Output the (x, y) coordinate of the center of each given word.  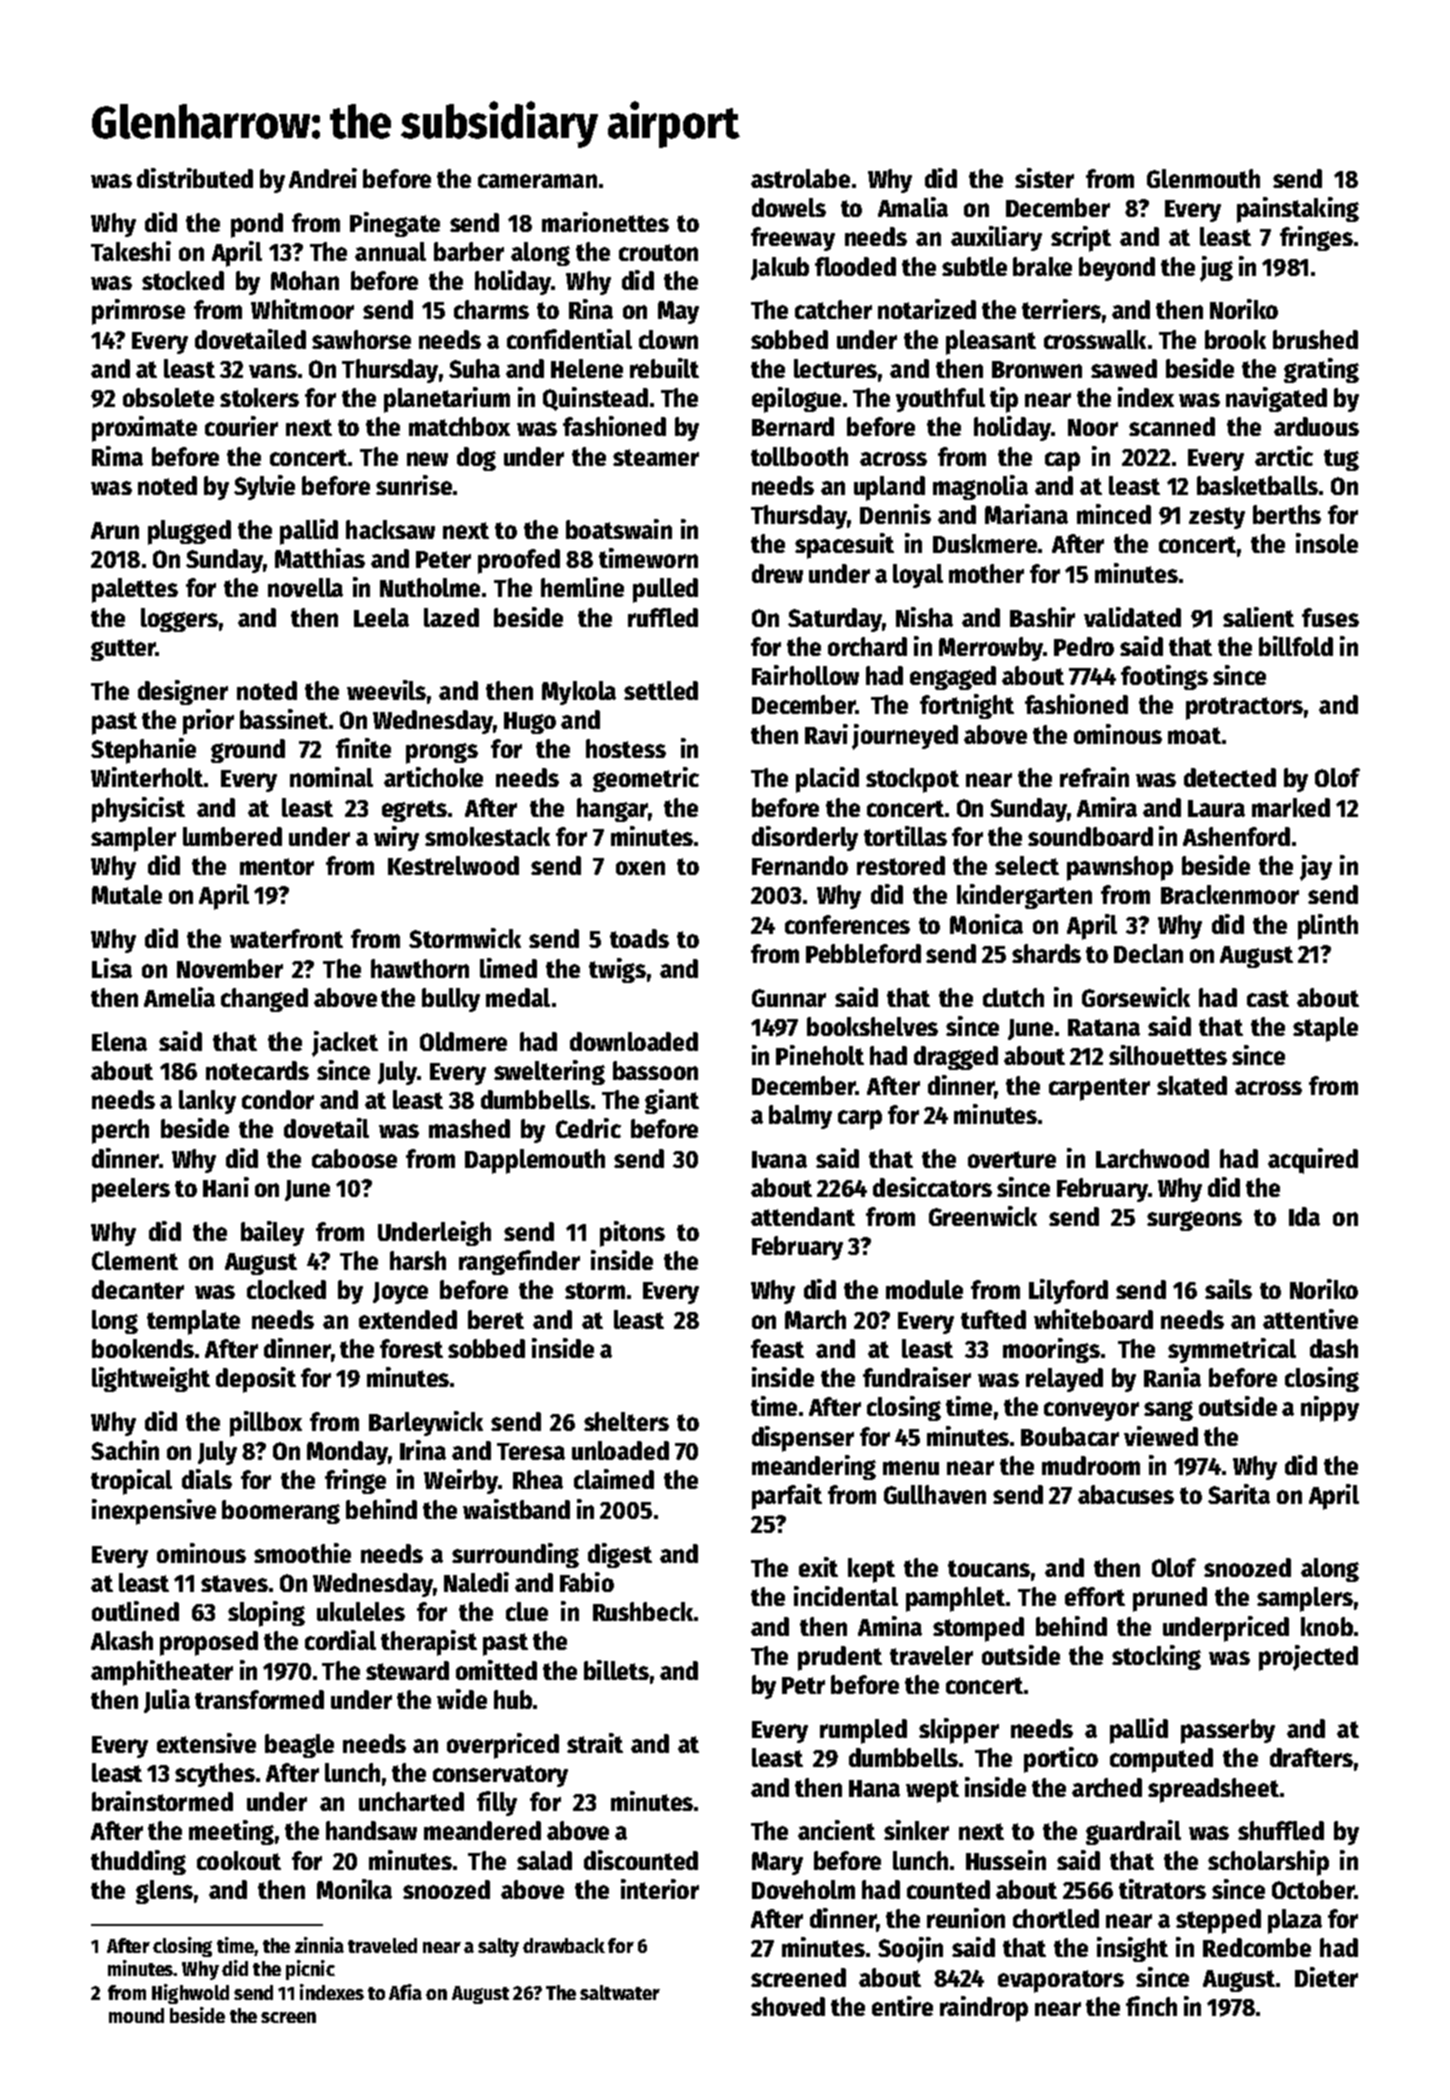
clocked (286, 1289)
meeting (231, 1832)
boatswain (619, 529)
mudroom (1091, 1465)
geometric (646, 779)
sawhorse (361, 339)
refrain (1094, 777)
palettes (135, 590)
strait (595, 1743)
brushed (1315, 339)
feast (777, 1348)
